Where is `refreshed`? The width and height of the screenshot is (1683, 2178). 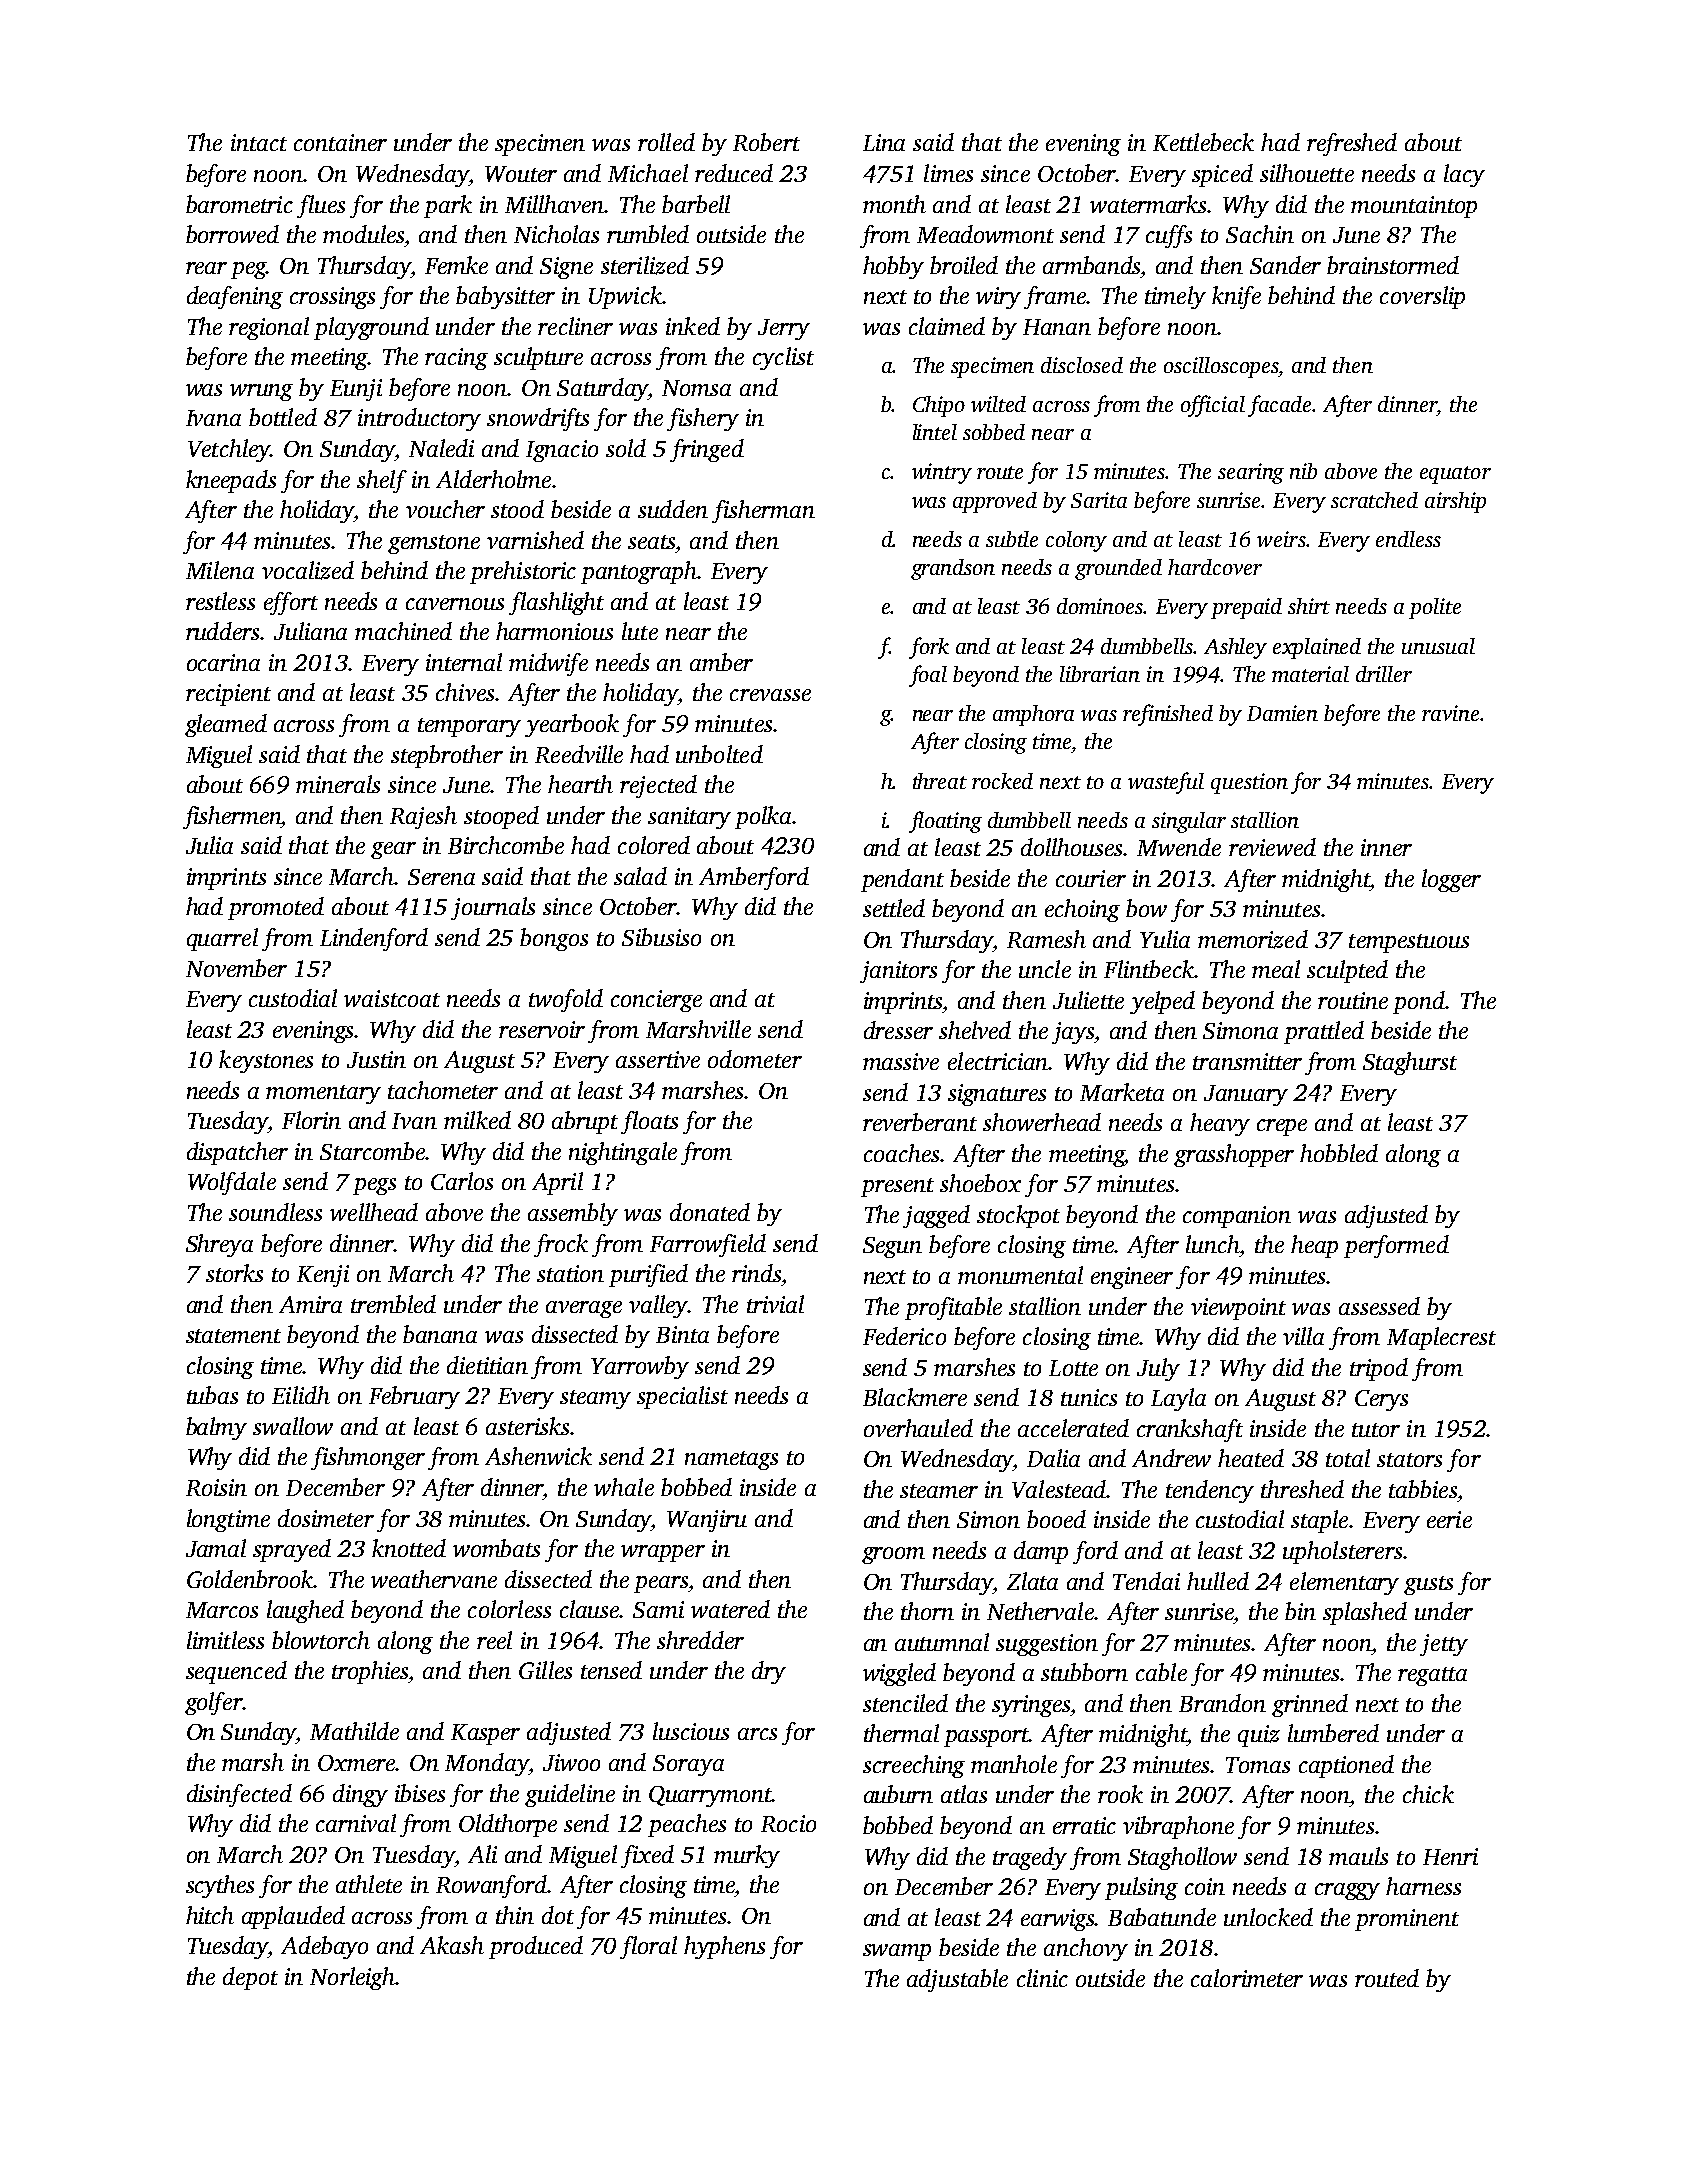 refreshed is located at coordinates (1352, 144).
